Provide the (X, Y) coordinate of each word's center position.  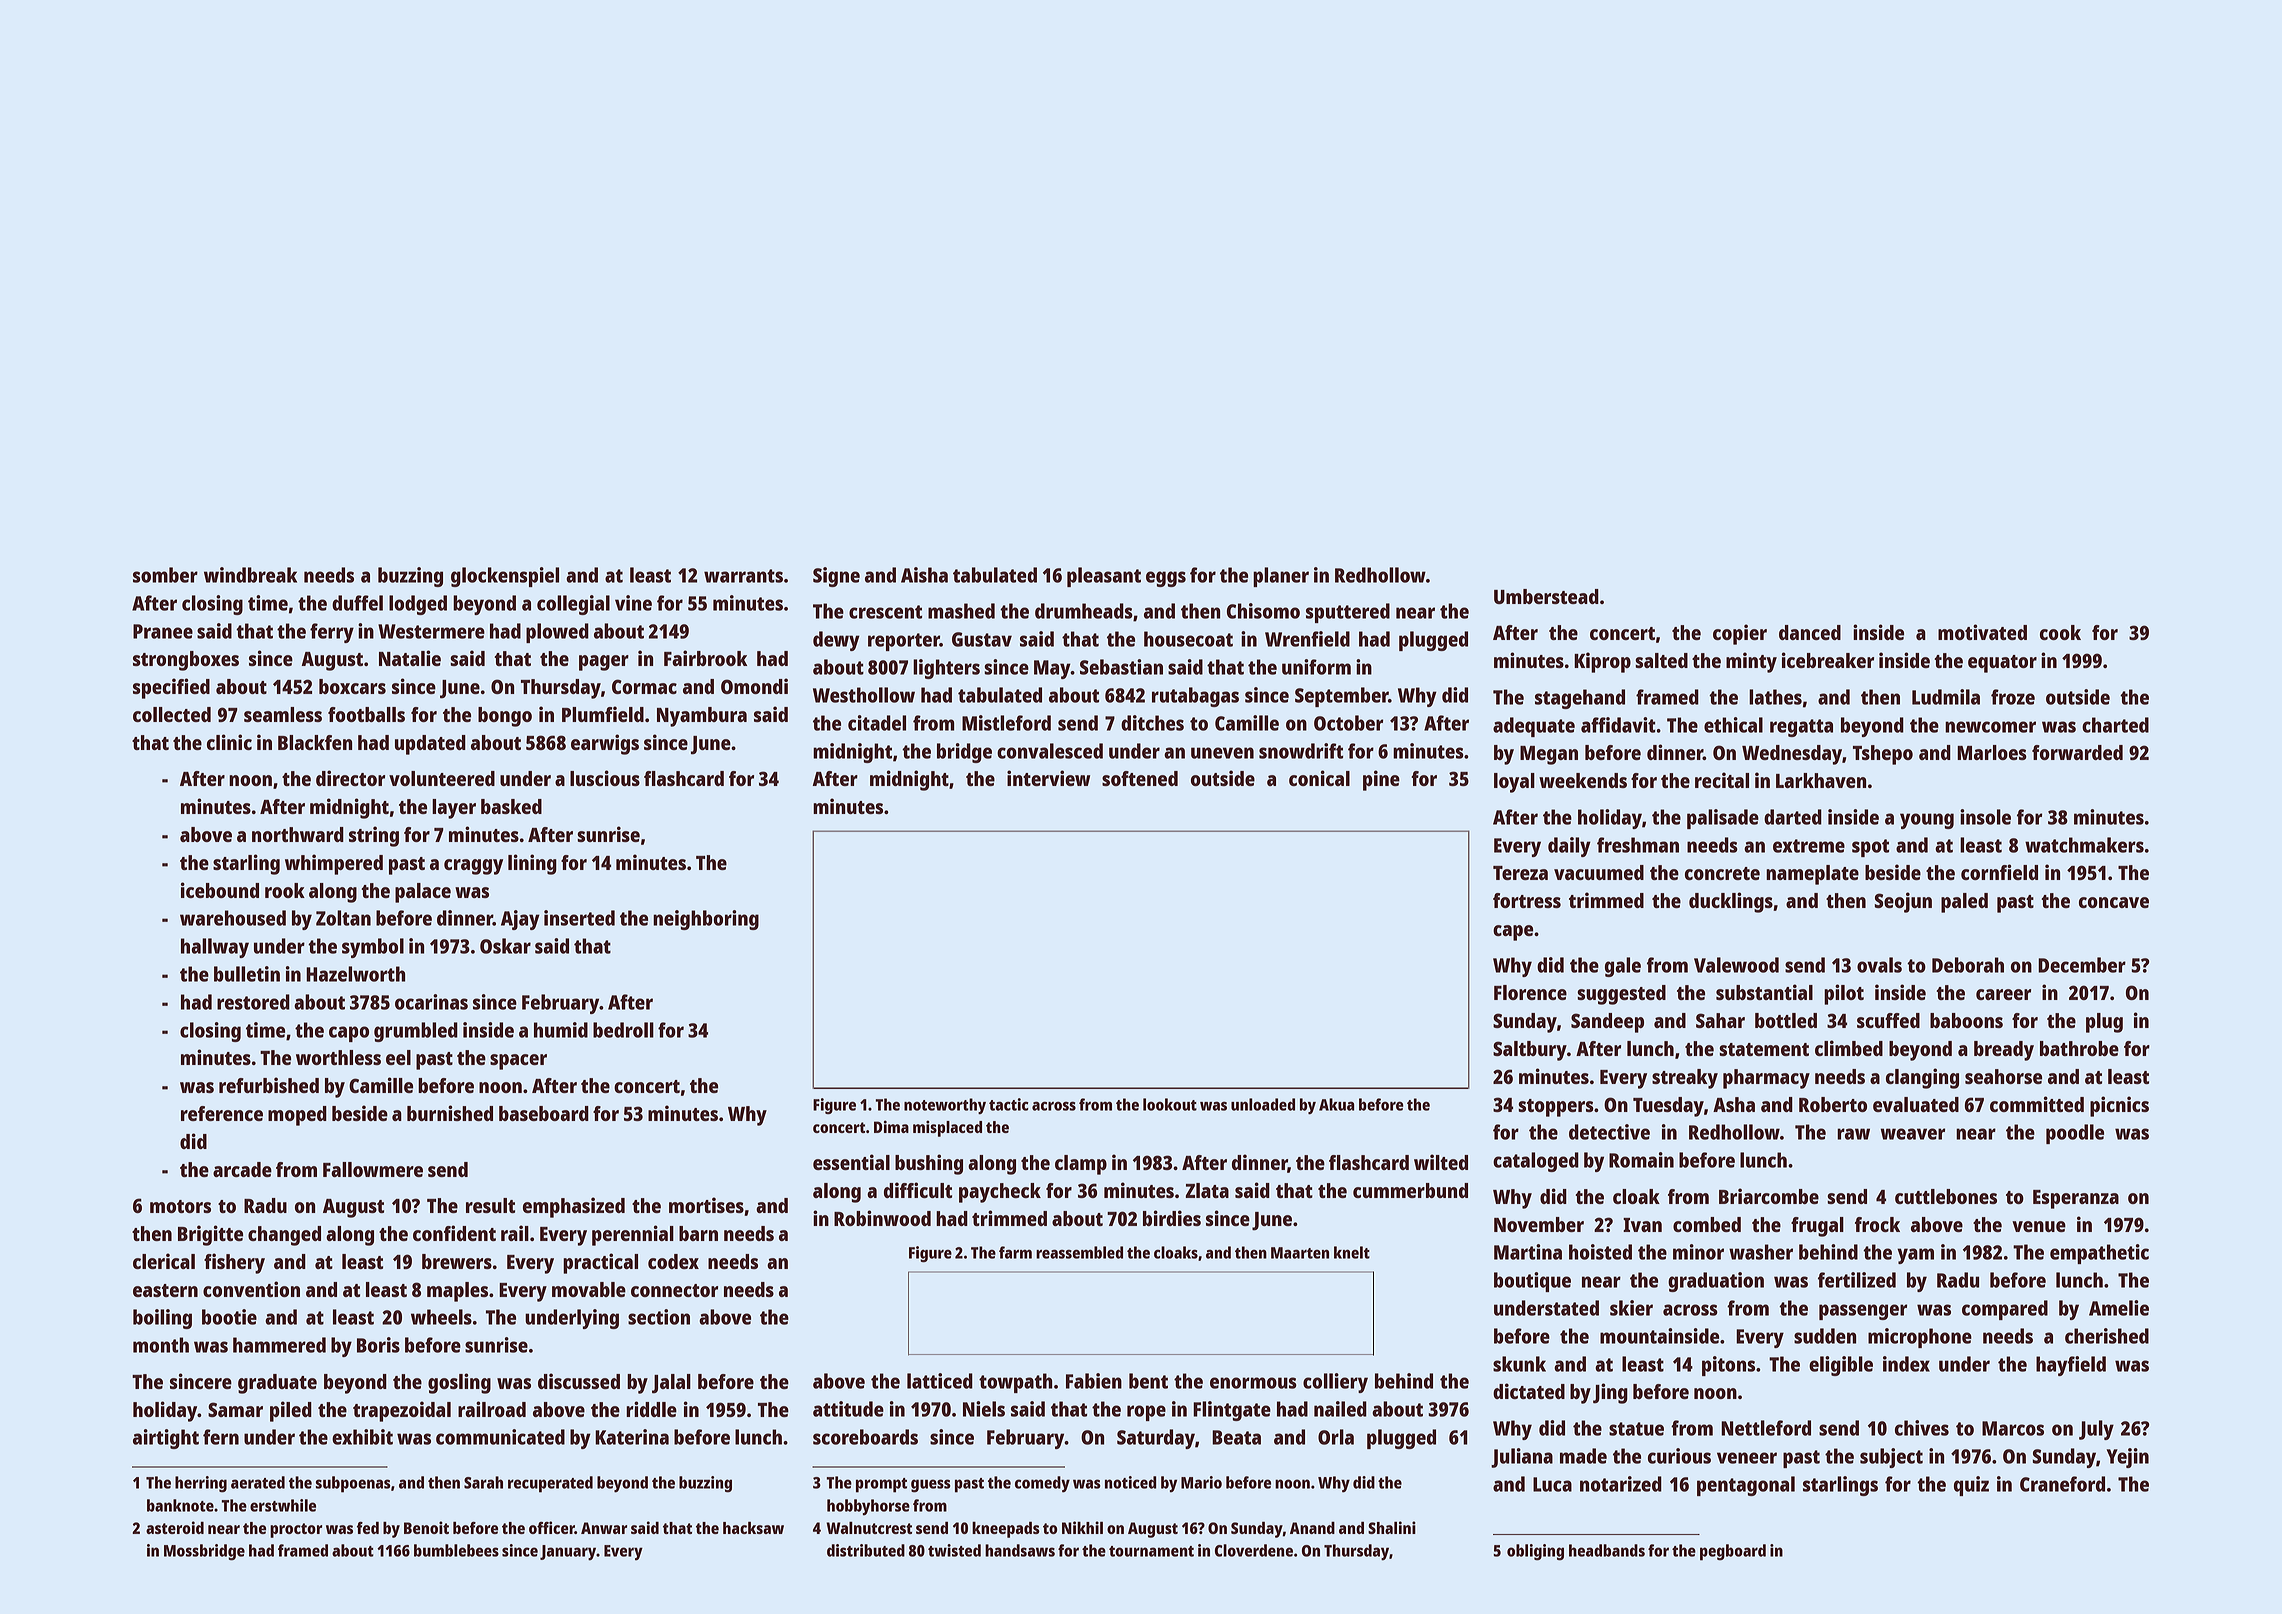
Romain (1641, 1160)
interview (1048, 778)
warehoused (233, 918)
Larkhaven (1821, 780)
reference (222, 1113)
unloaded (1263, 1104)
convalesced (1050, 751)
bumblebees (456, 1550)
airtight (166, 1439)
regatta (1801, 728)
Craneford (2062, 1484)
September (1342, 697)
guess (931, 1486)
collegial (573, 605)
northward (298, 834)
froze (2013, 697)
